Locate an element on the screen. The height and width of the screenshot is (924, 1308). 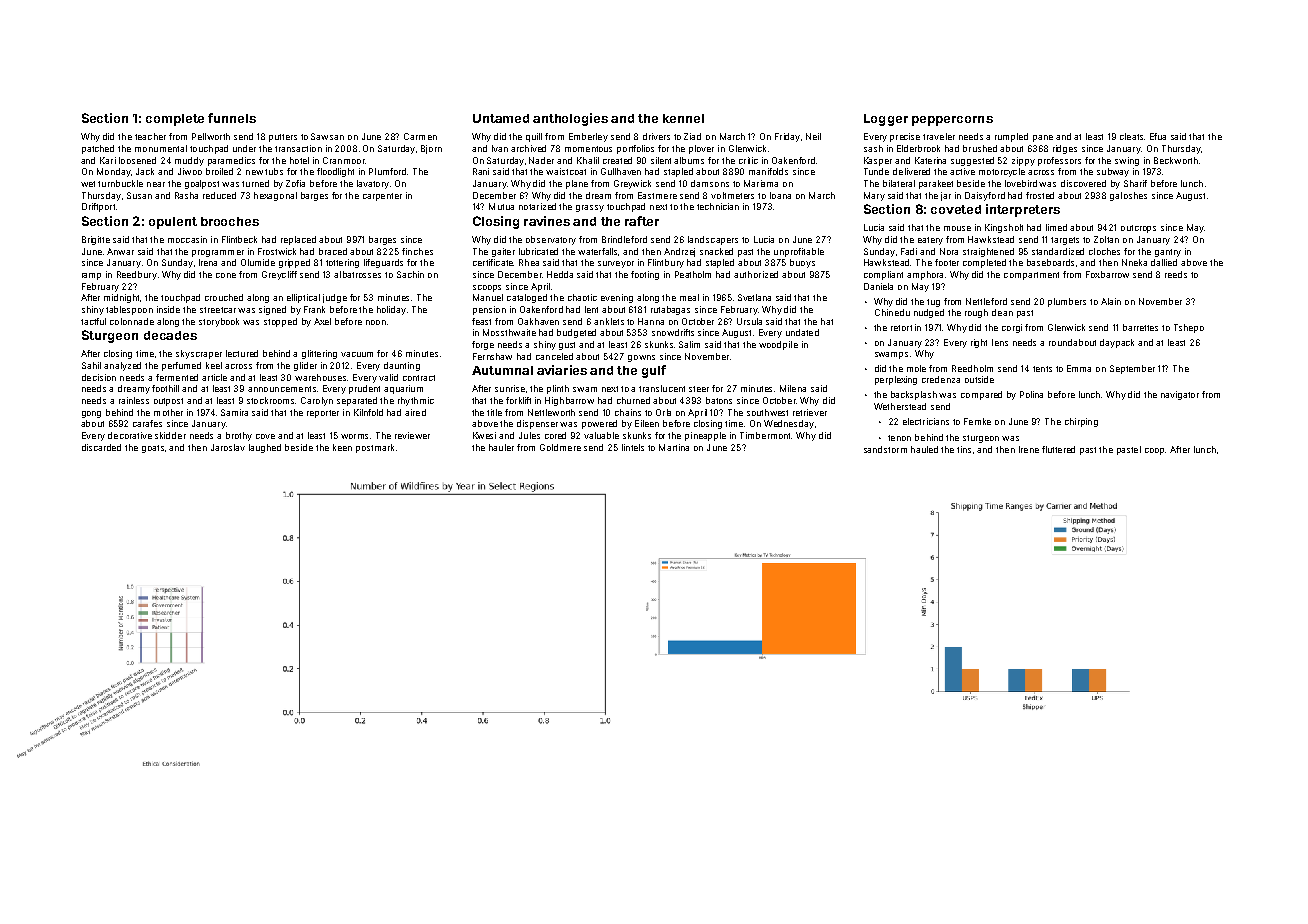
sandstorm is located at coordinates (885, 449).
